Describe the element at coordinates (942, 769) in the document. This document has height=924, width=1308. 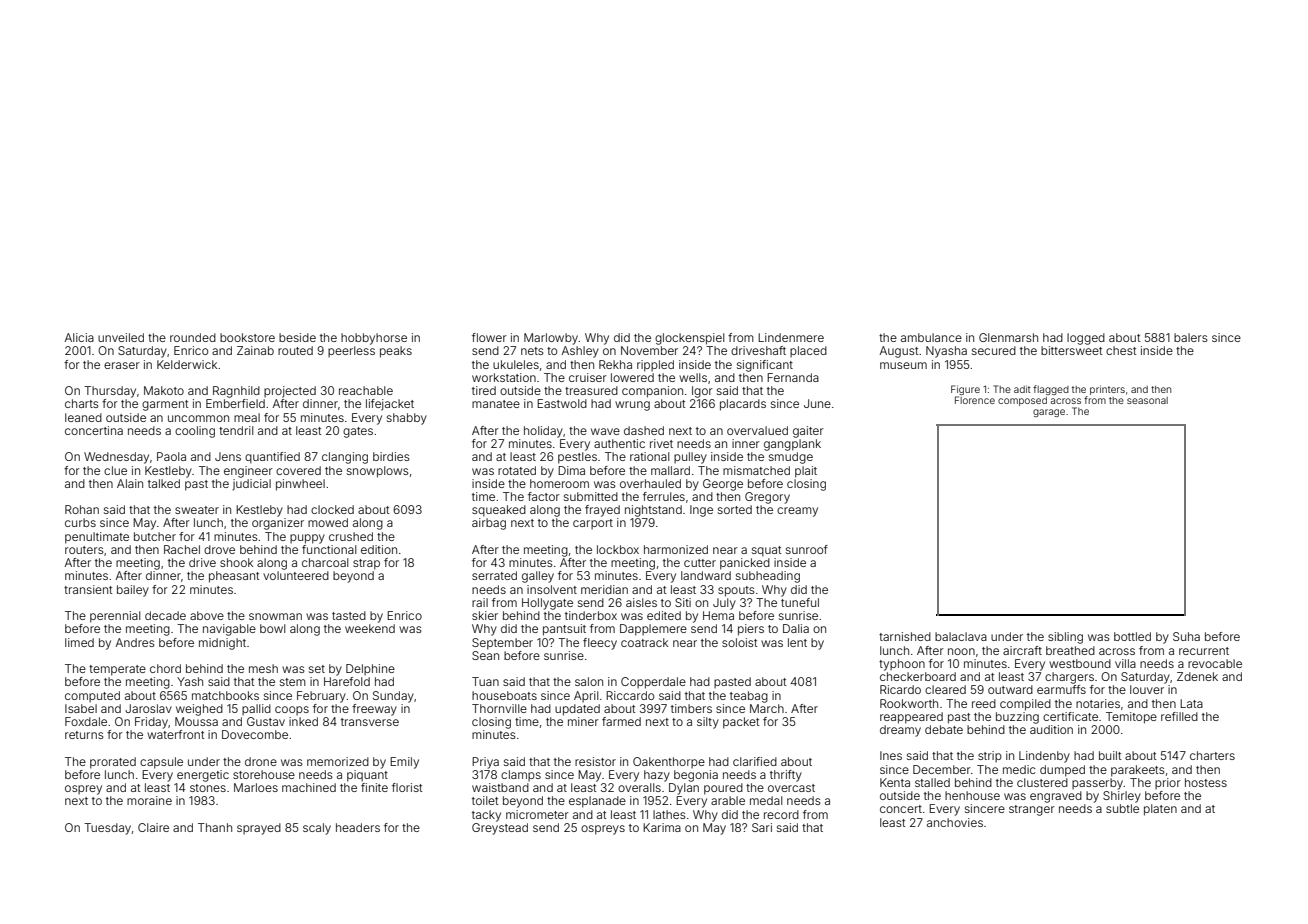
I see `December` at that location.
